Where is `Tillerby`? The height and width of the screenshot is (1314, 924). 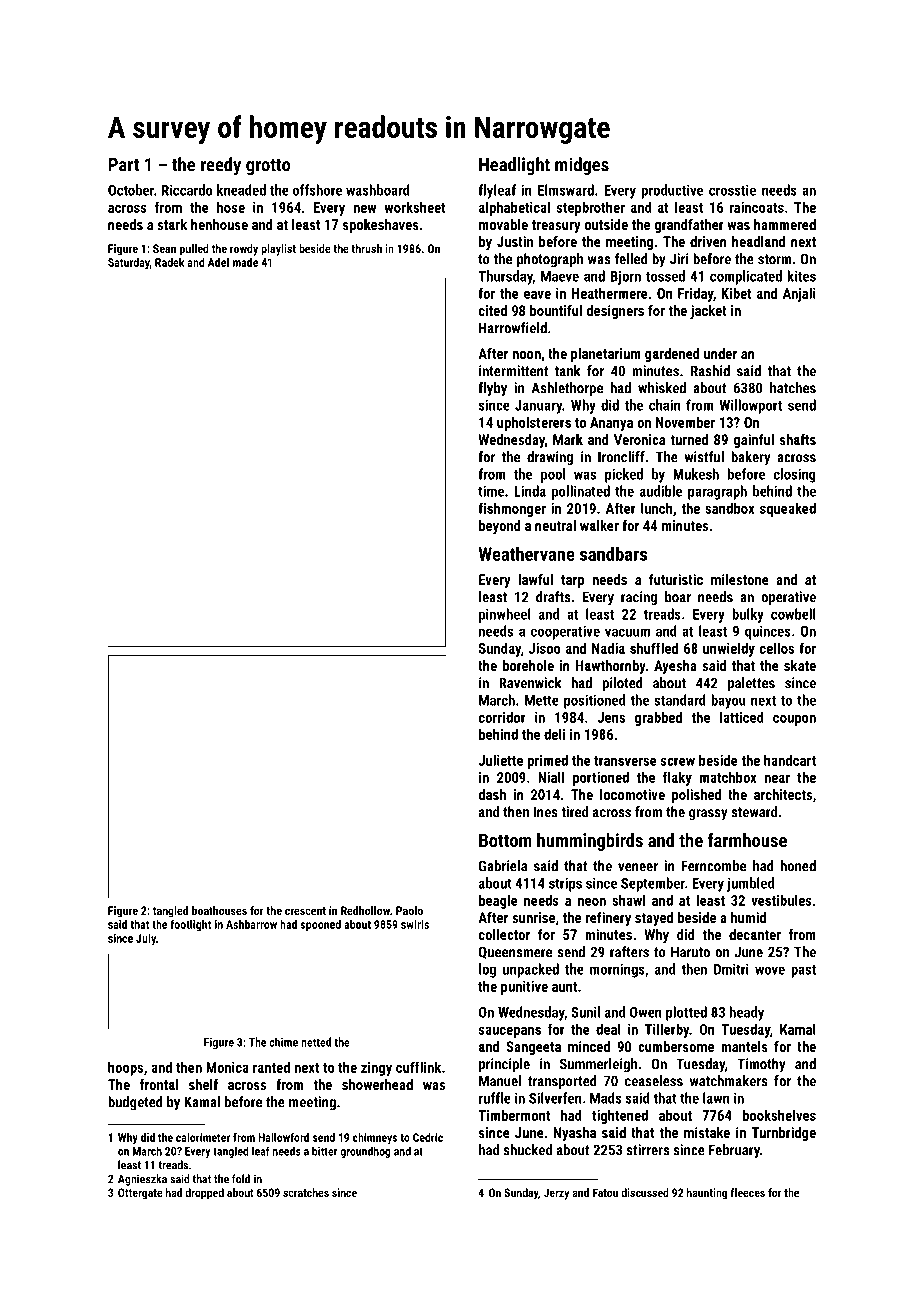 Tillerby is located at coordinates (667, 1030).
